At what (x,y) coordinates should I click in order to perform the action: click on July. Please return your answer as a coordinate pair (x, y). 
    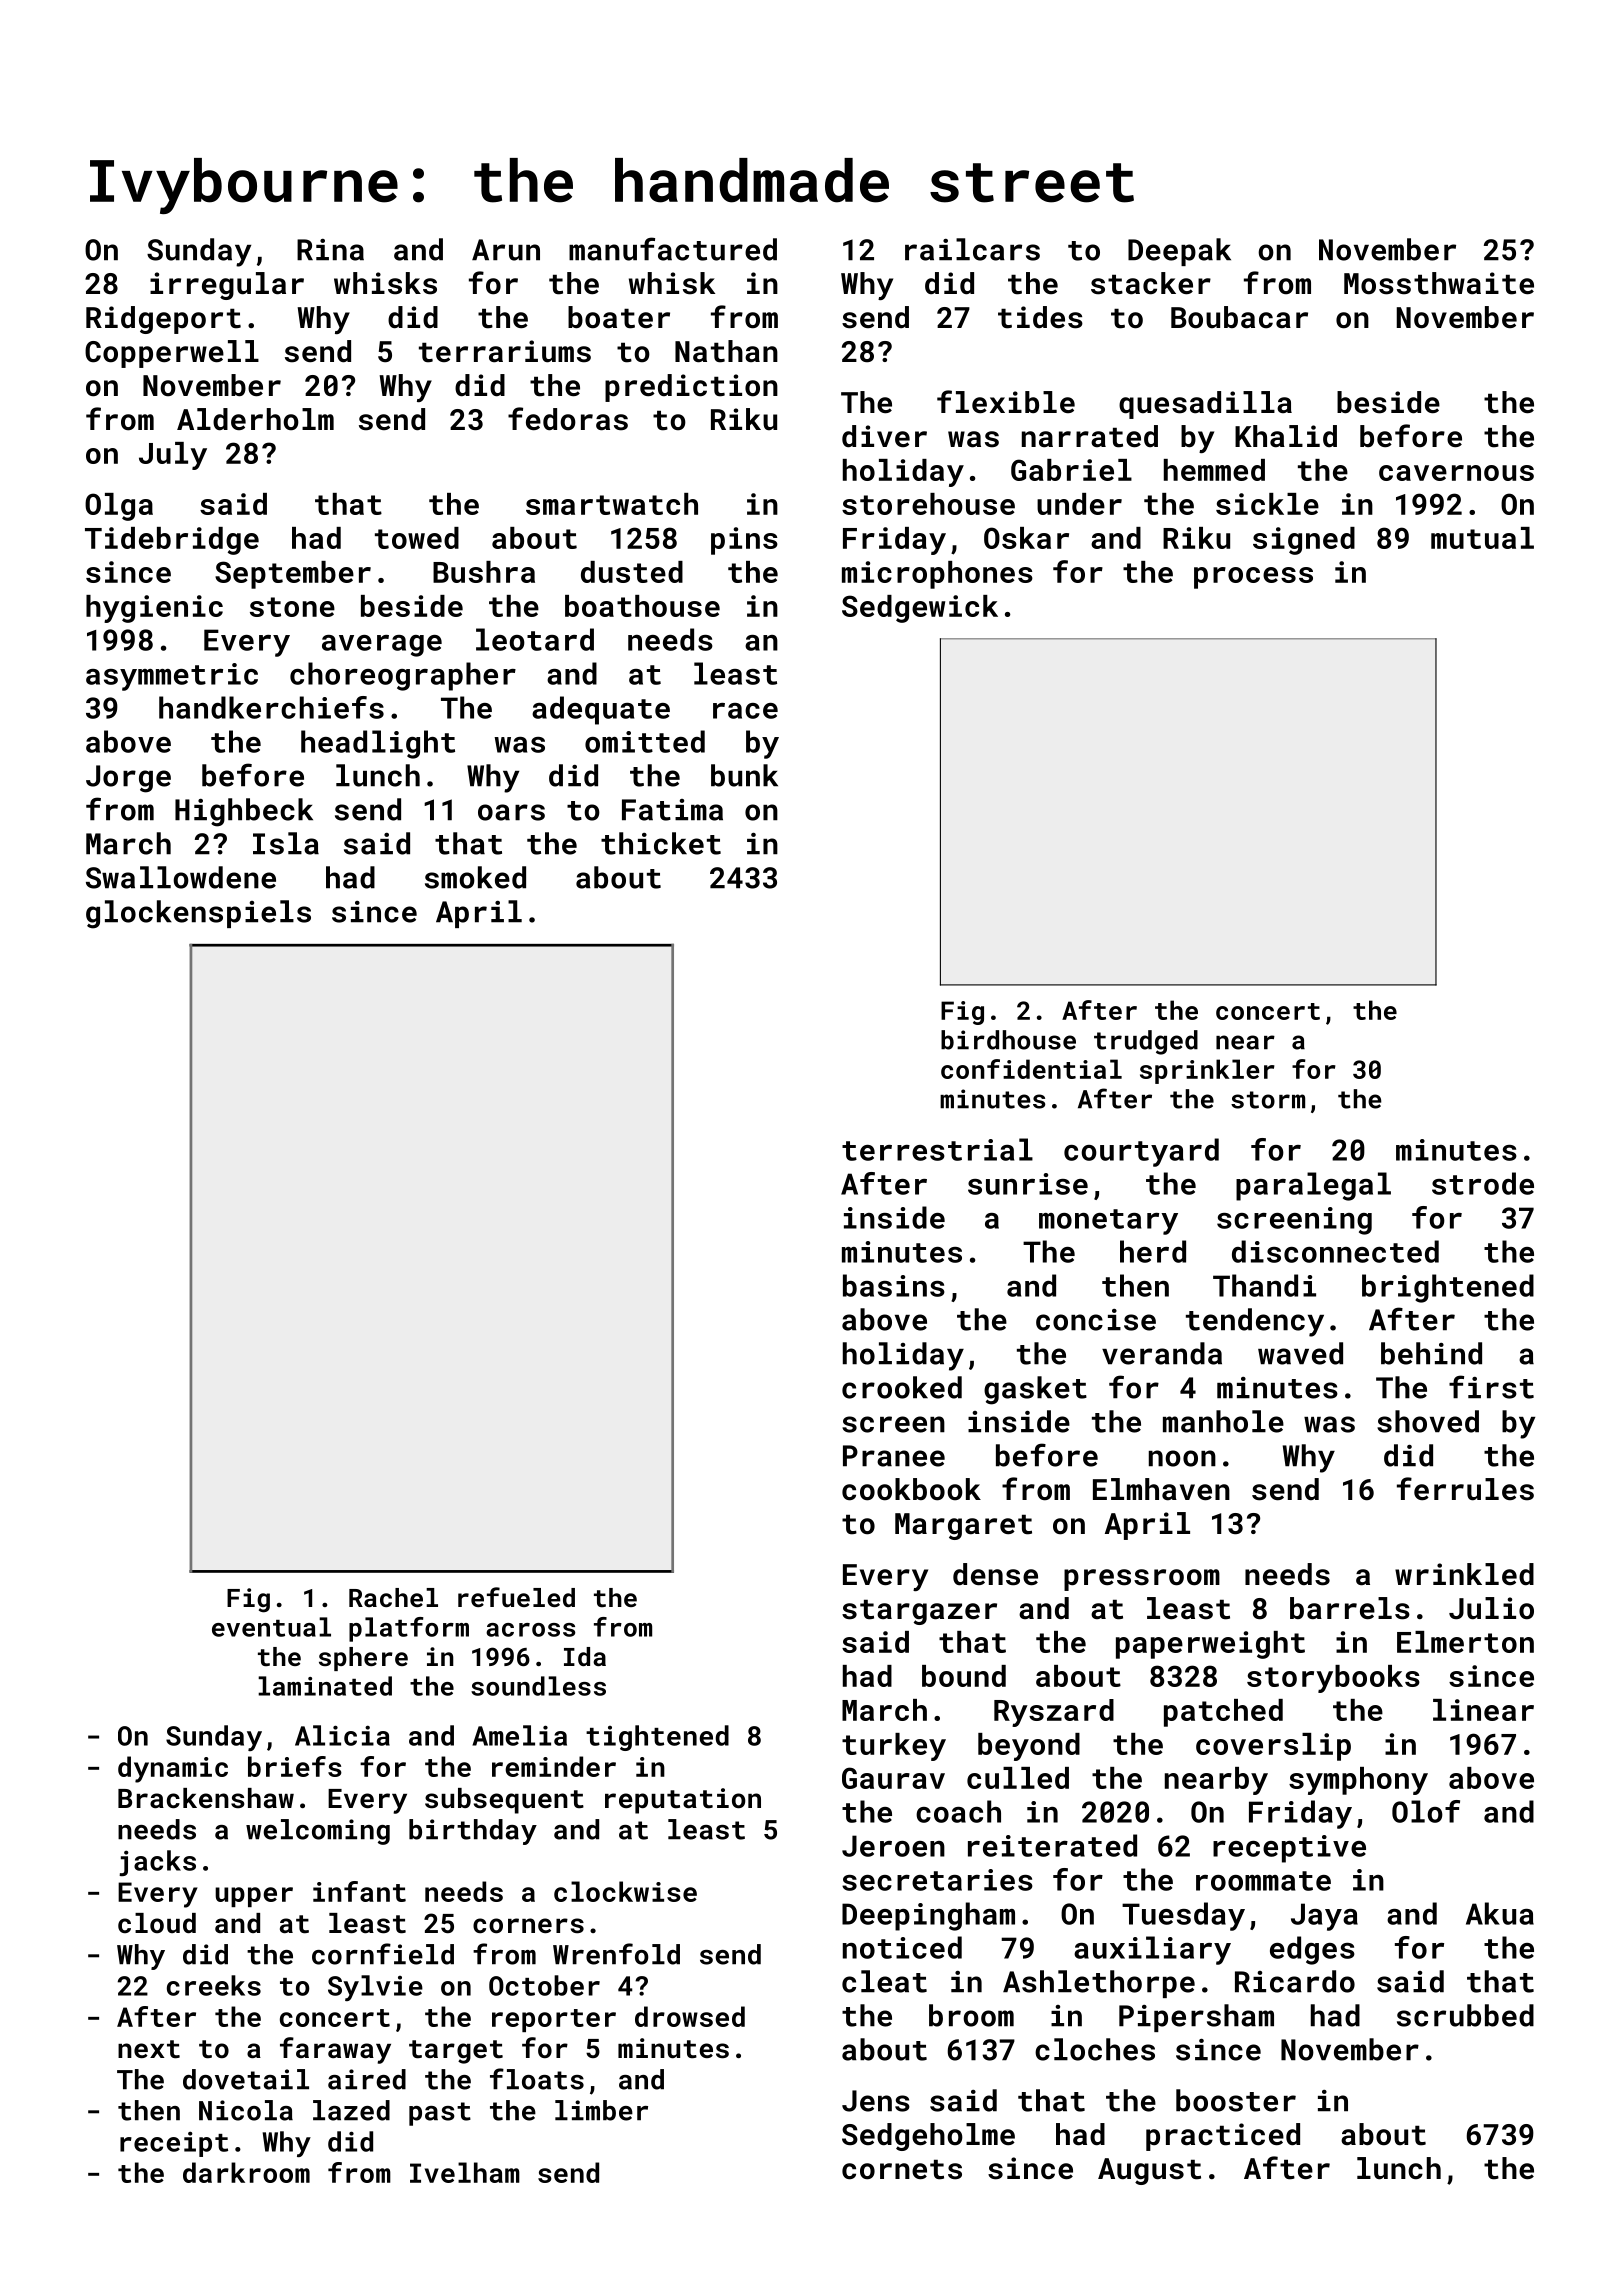
    Looking at the image, I should click on (173, 456).
